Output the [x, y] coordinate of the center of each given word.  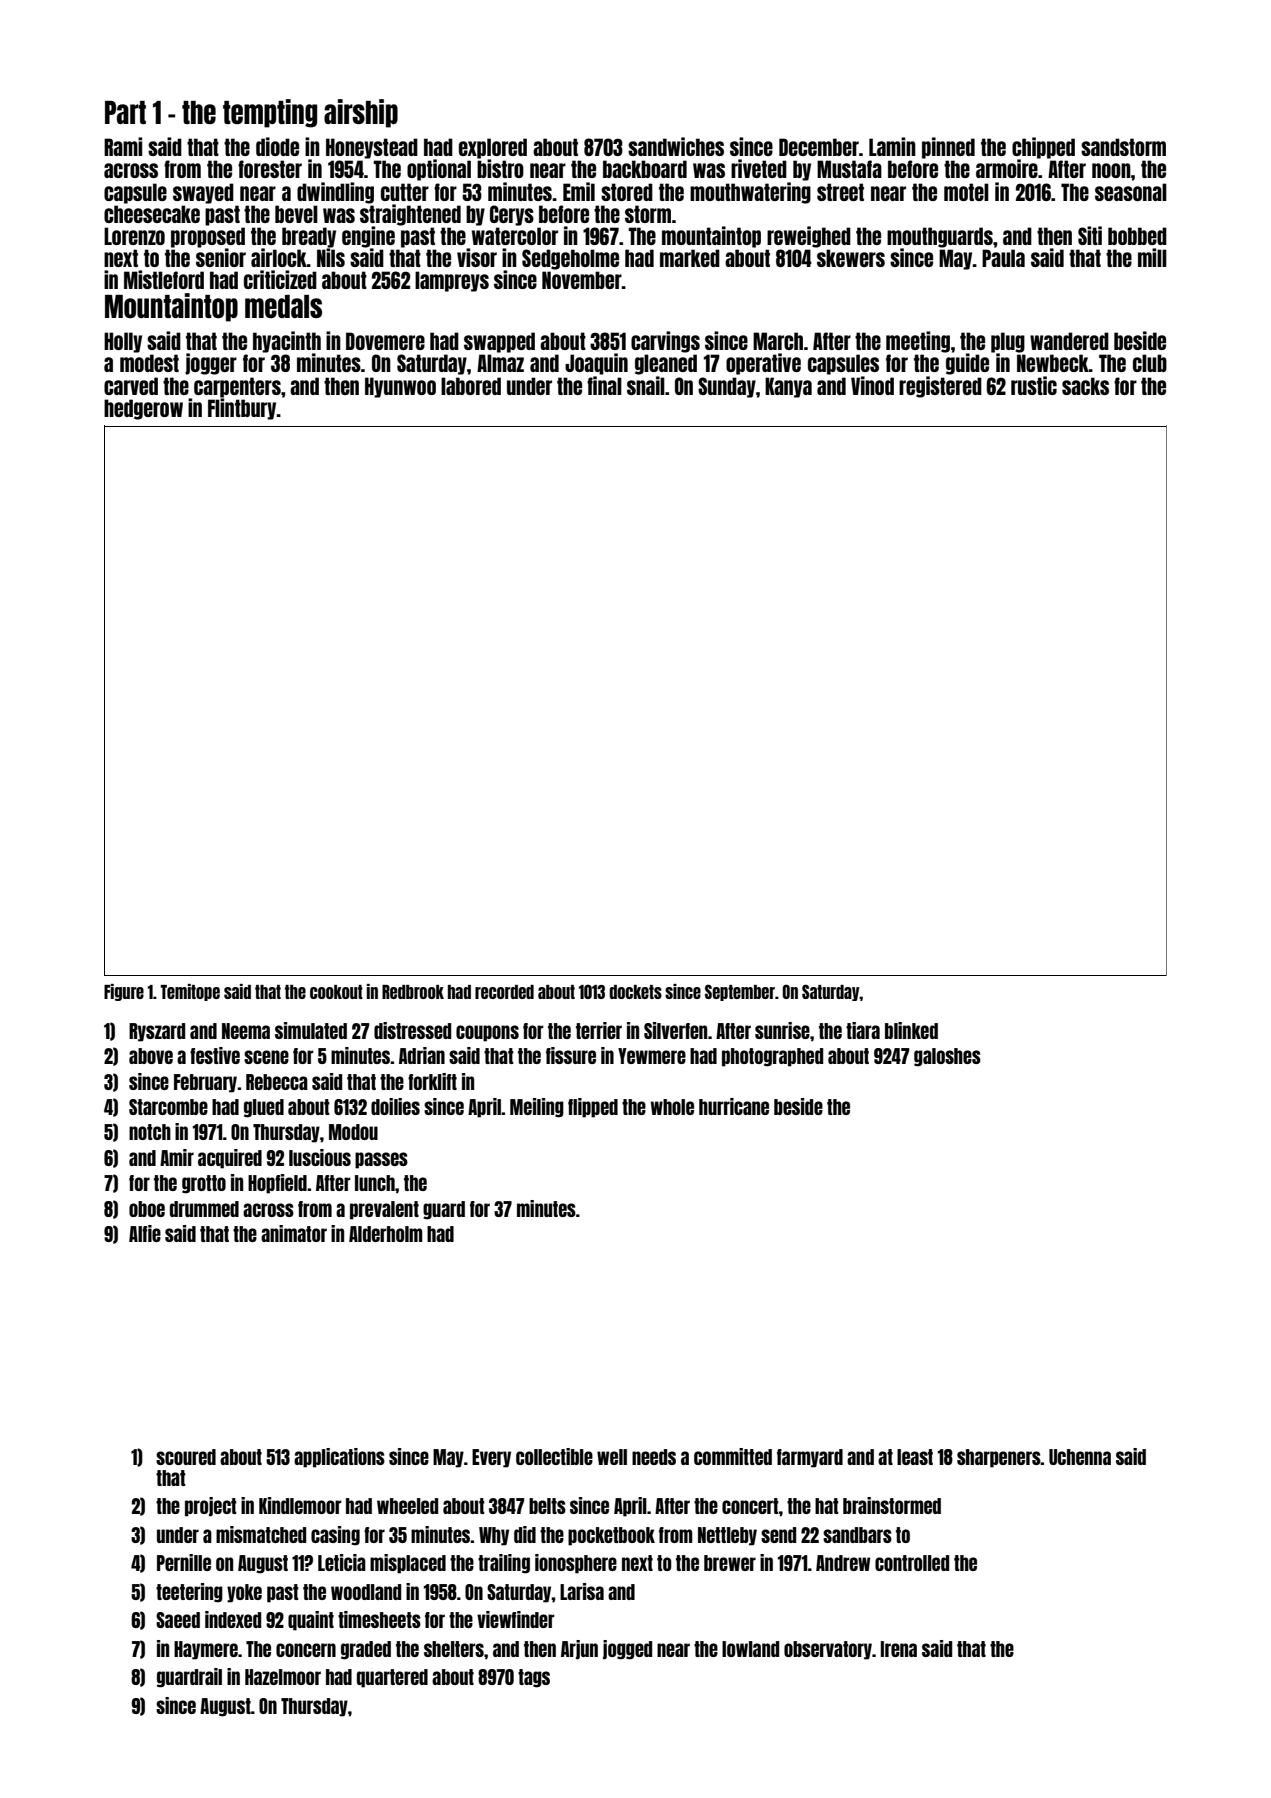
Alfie [145, 1233]
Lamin [892, 146]
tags [534, 1678]
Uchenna [1080, 1457]
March [778, 341]
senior [221, 257]
